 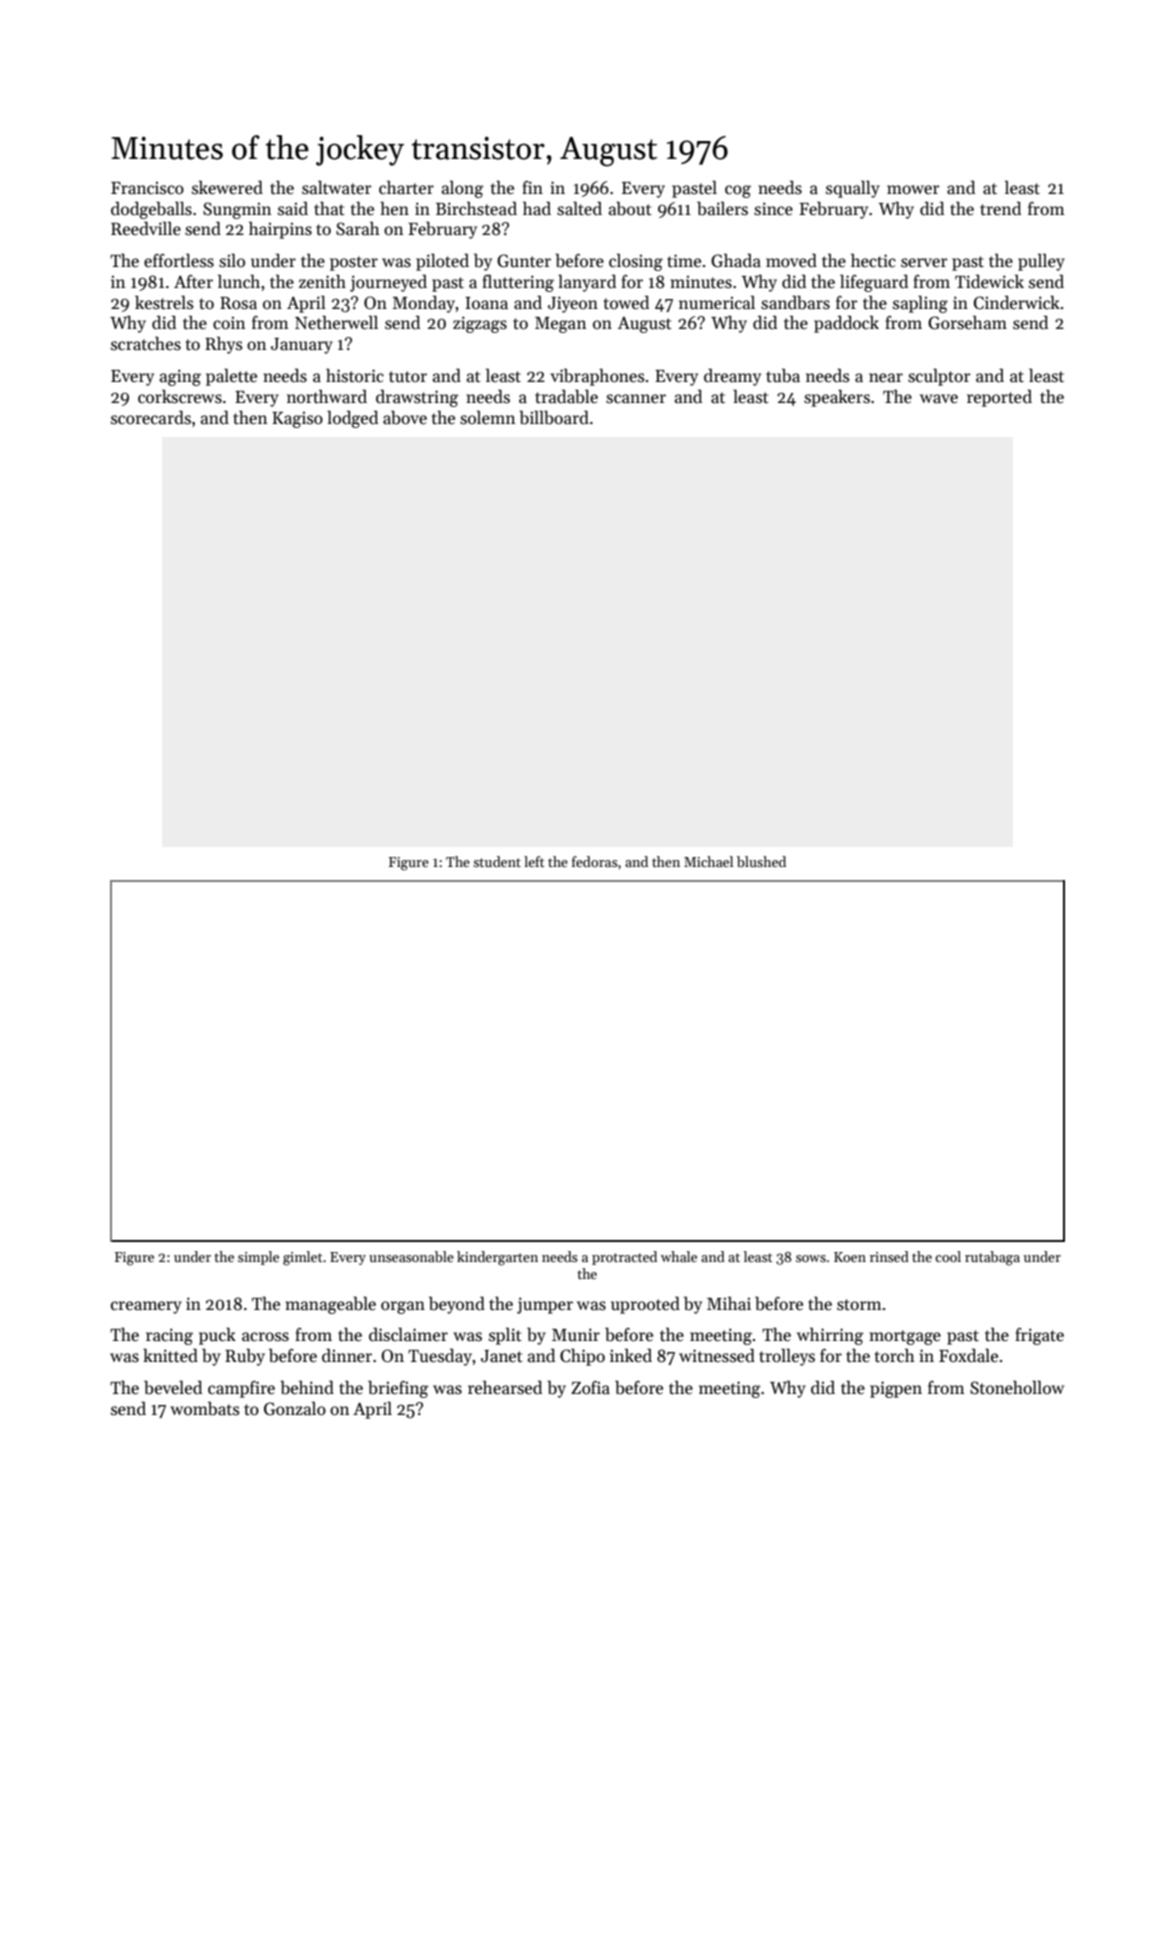 What do you see at coordinates (352, 419) in the image?
I see `lodged` at bounding box center [352, 419].
